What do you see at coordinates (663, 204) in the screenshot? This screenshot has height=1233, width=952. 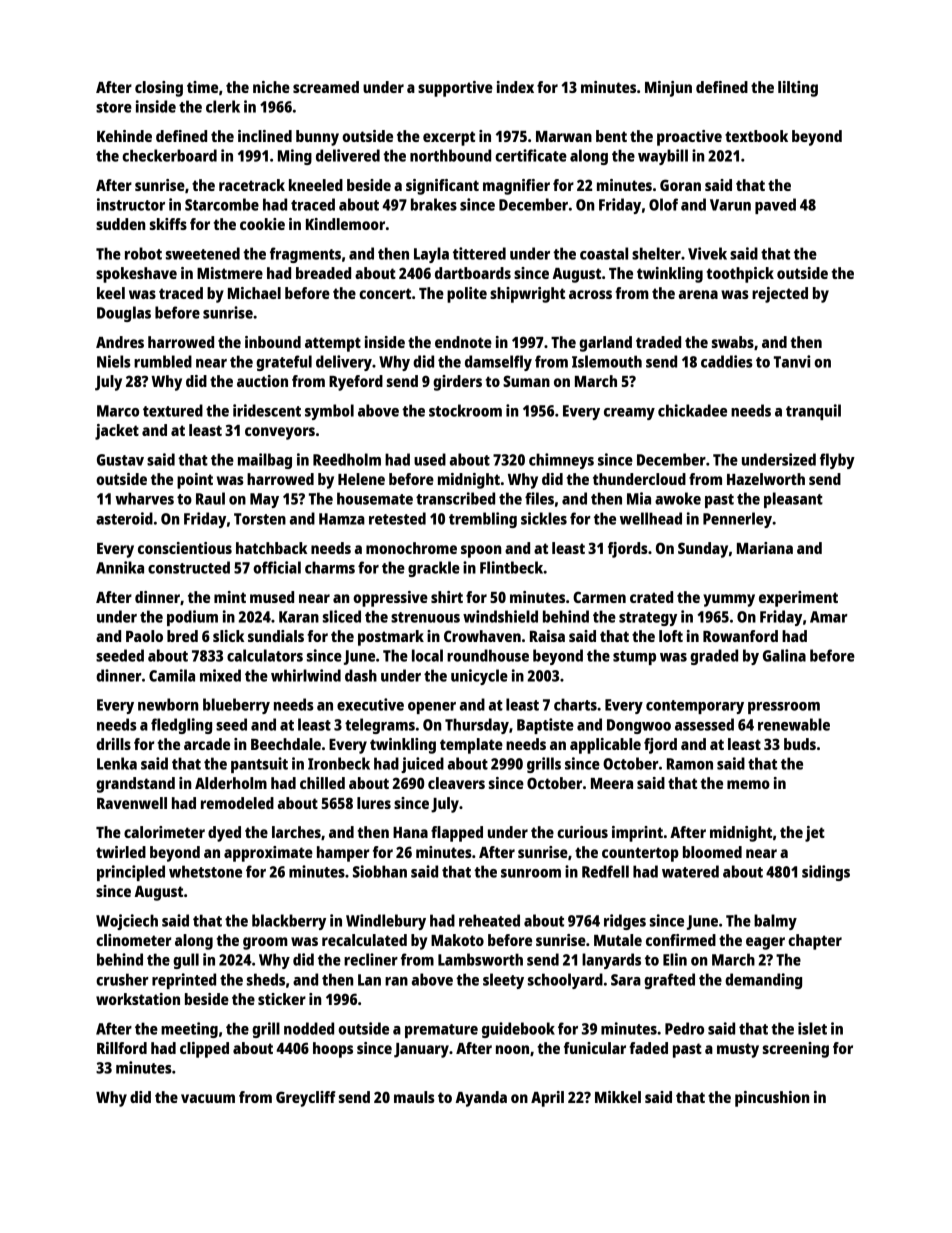 I see `Olof` at bounding box center [663, 204].
